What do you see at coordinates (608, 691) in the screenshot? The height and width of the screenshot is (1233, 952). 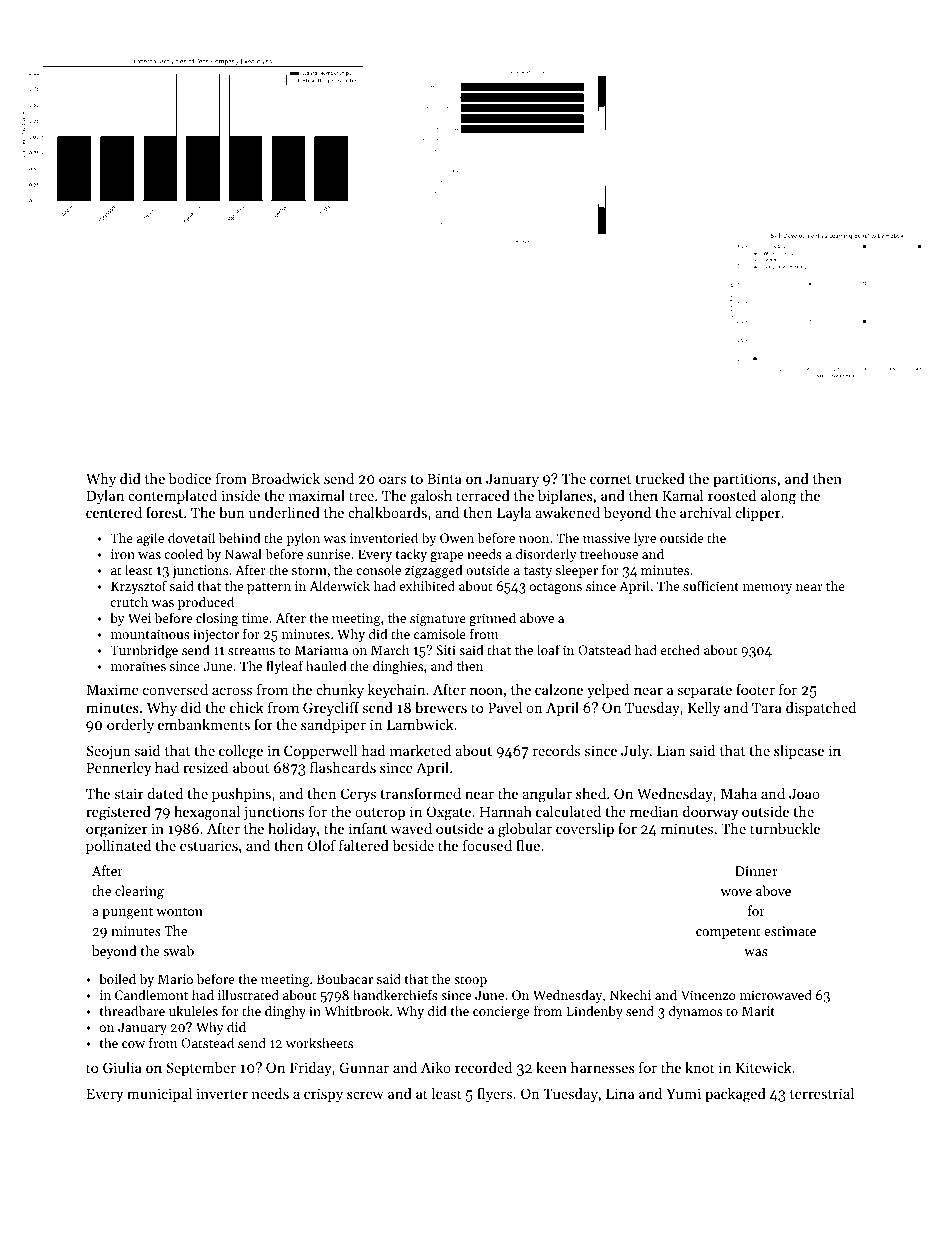 I see `yelped` at bounding box center [608, 691].
